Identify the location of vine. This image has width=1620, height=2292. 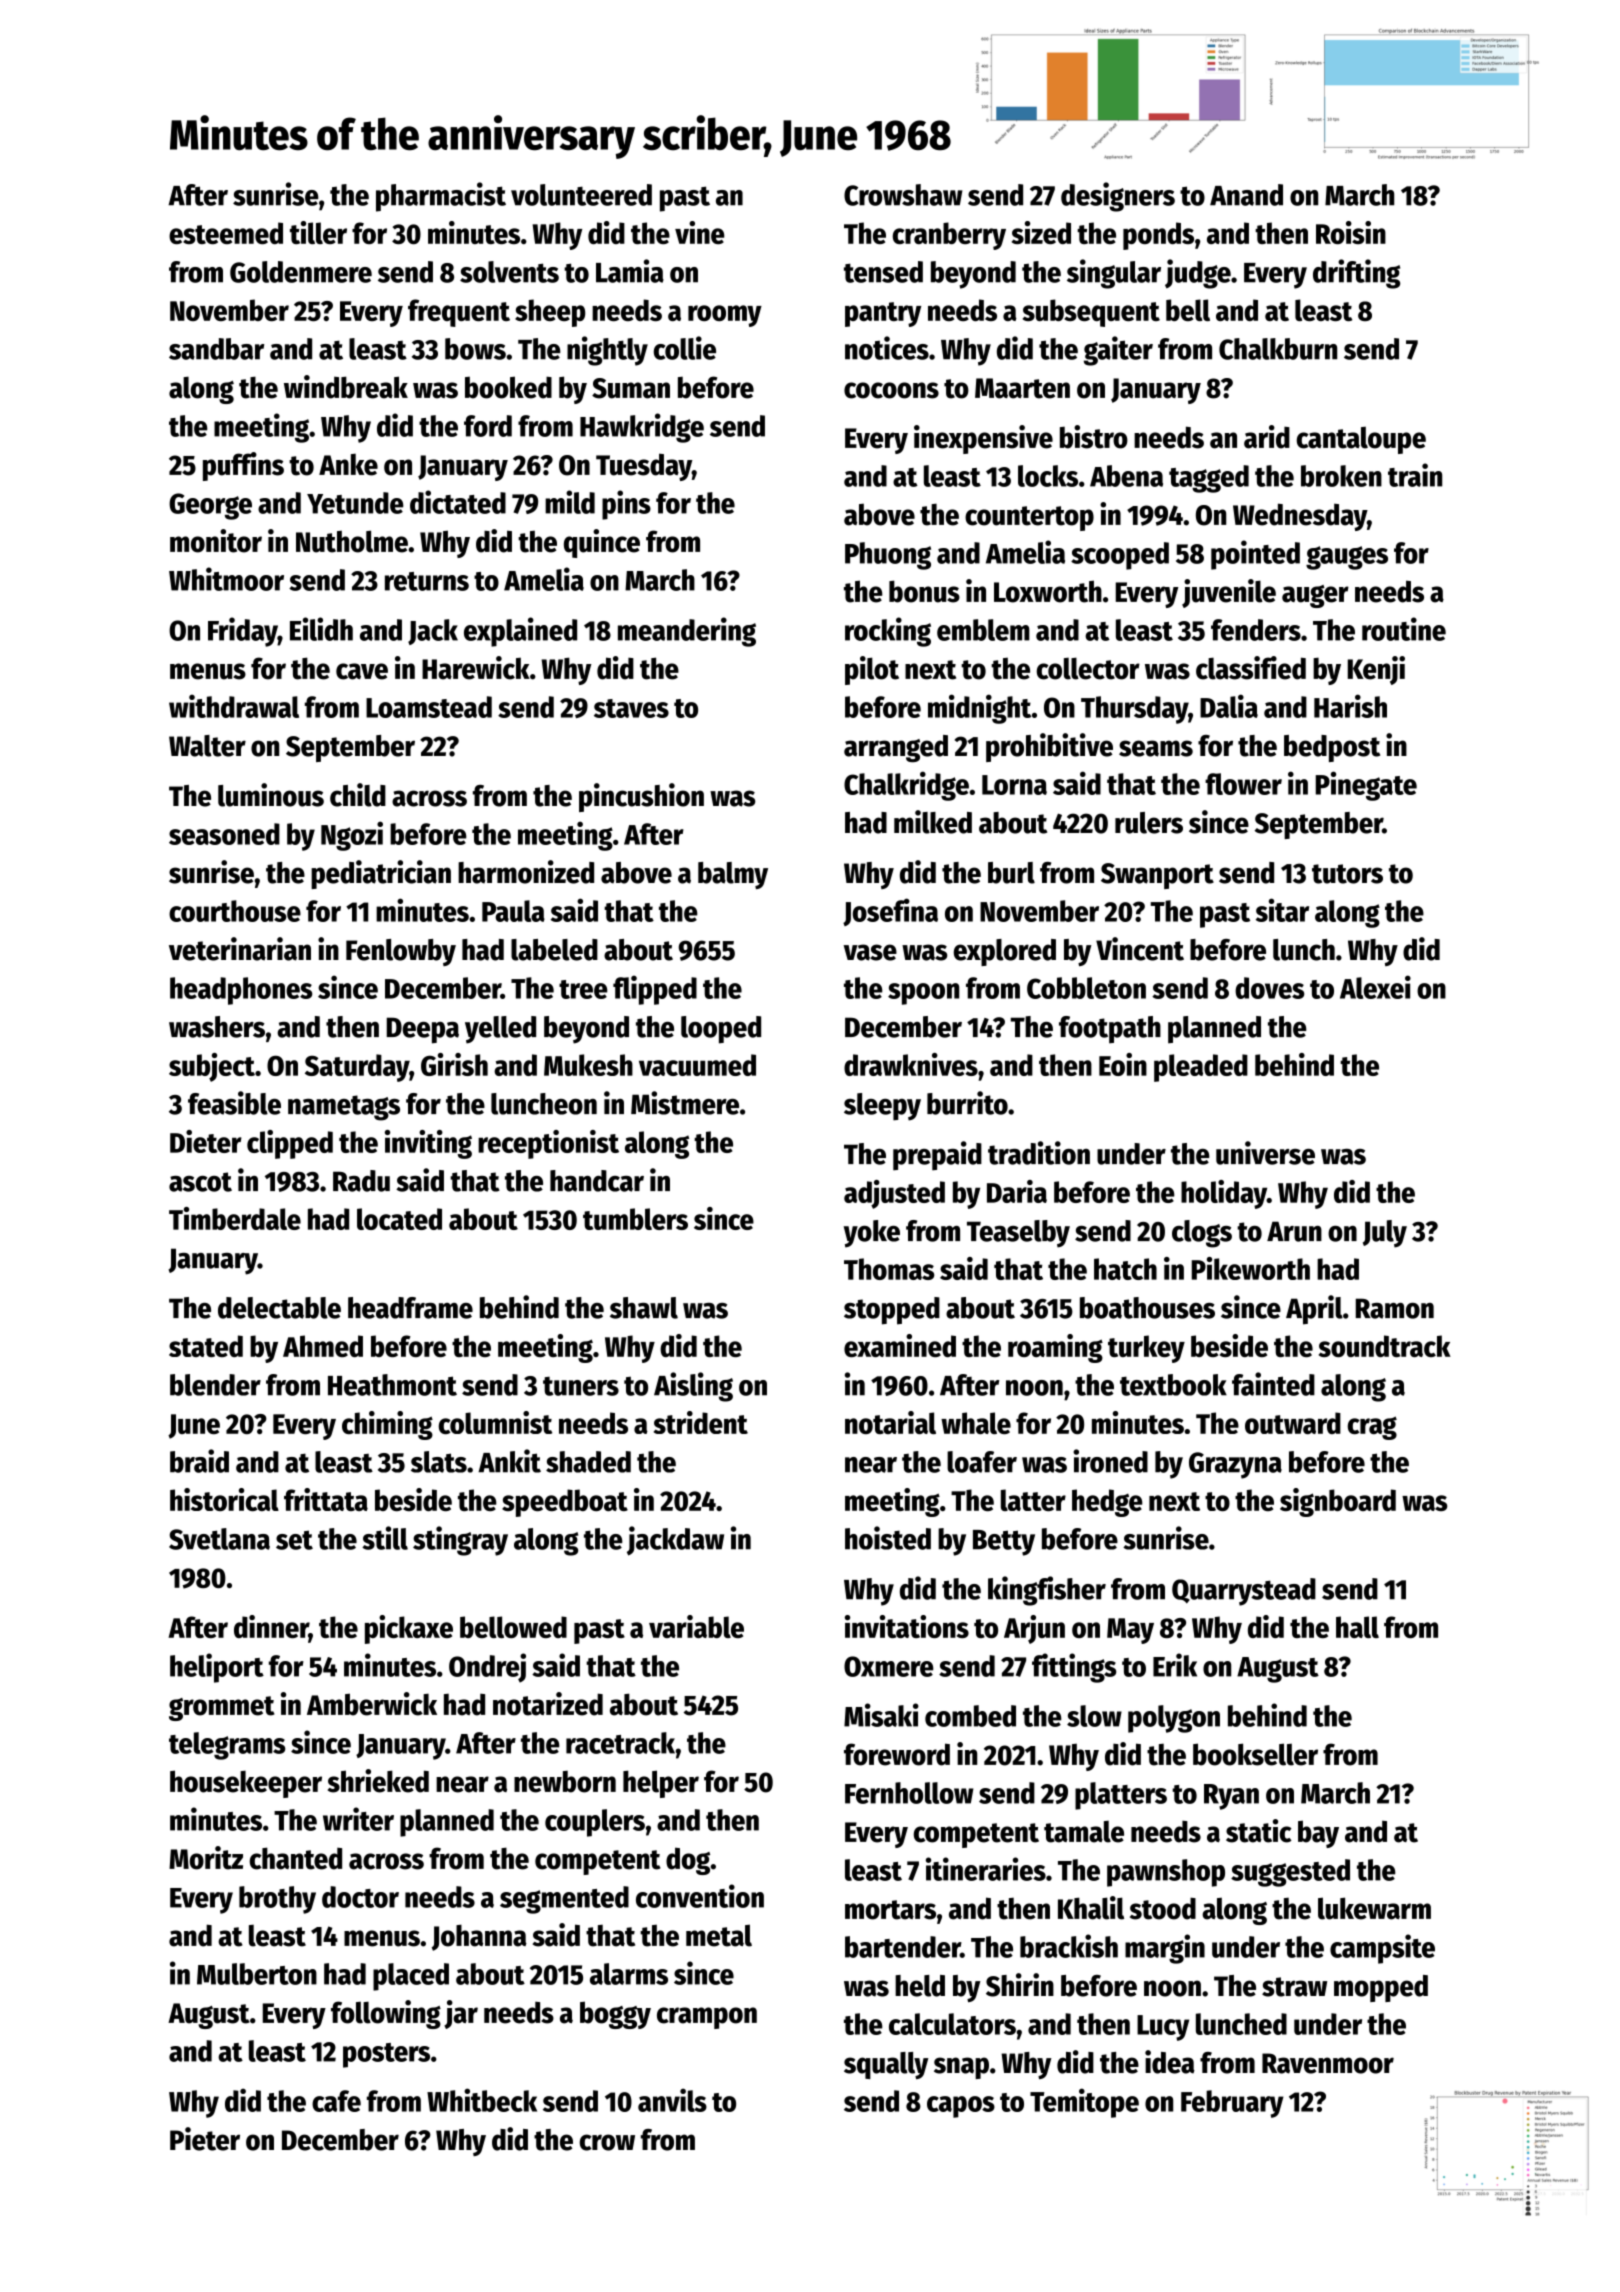
(700, 232).
